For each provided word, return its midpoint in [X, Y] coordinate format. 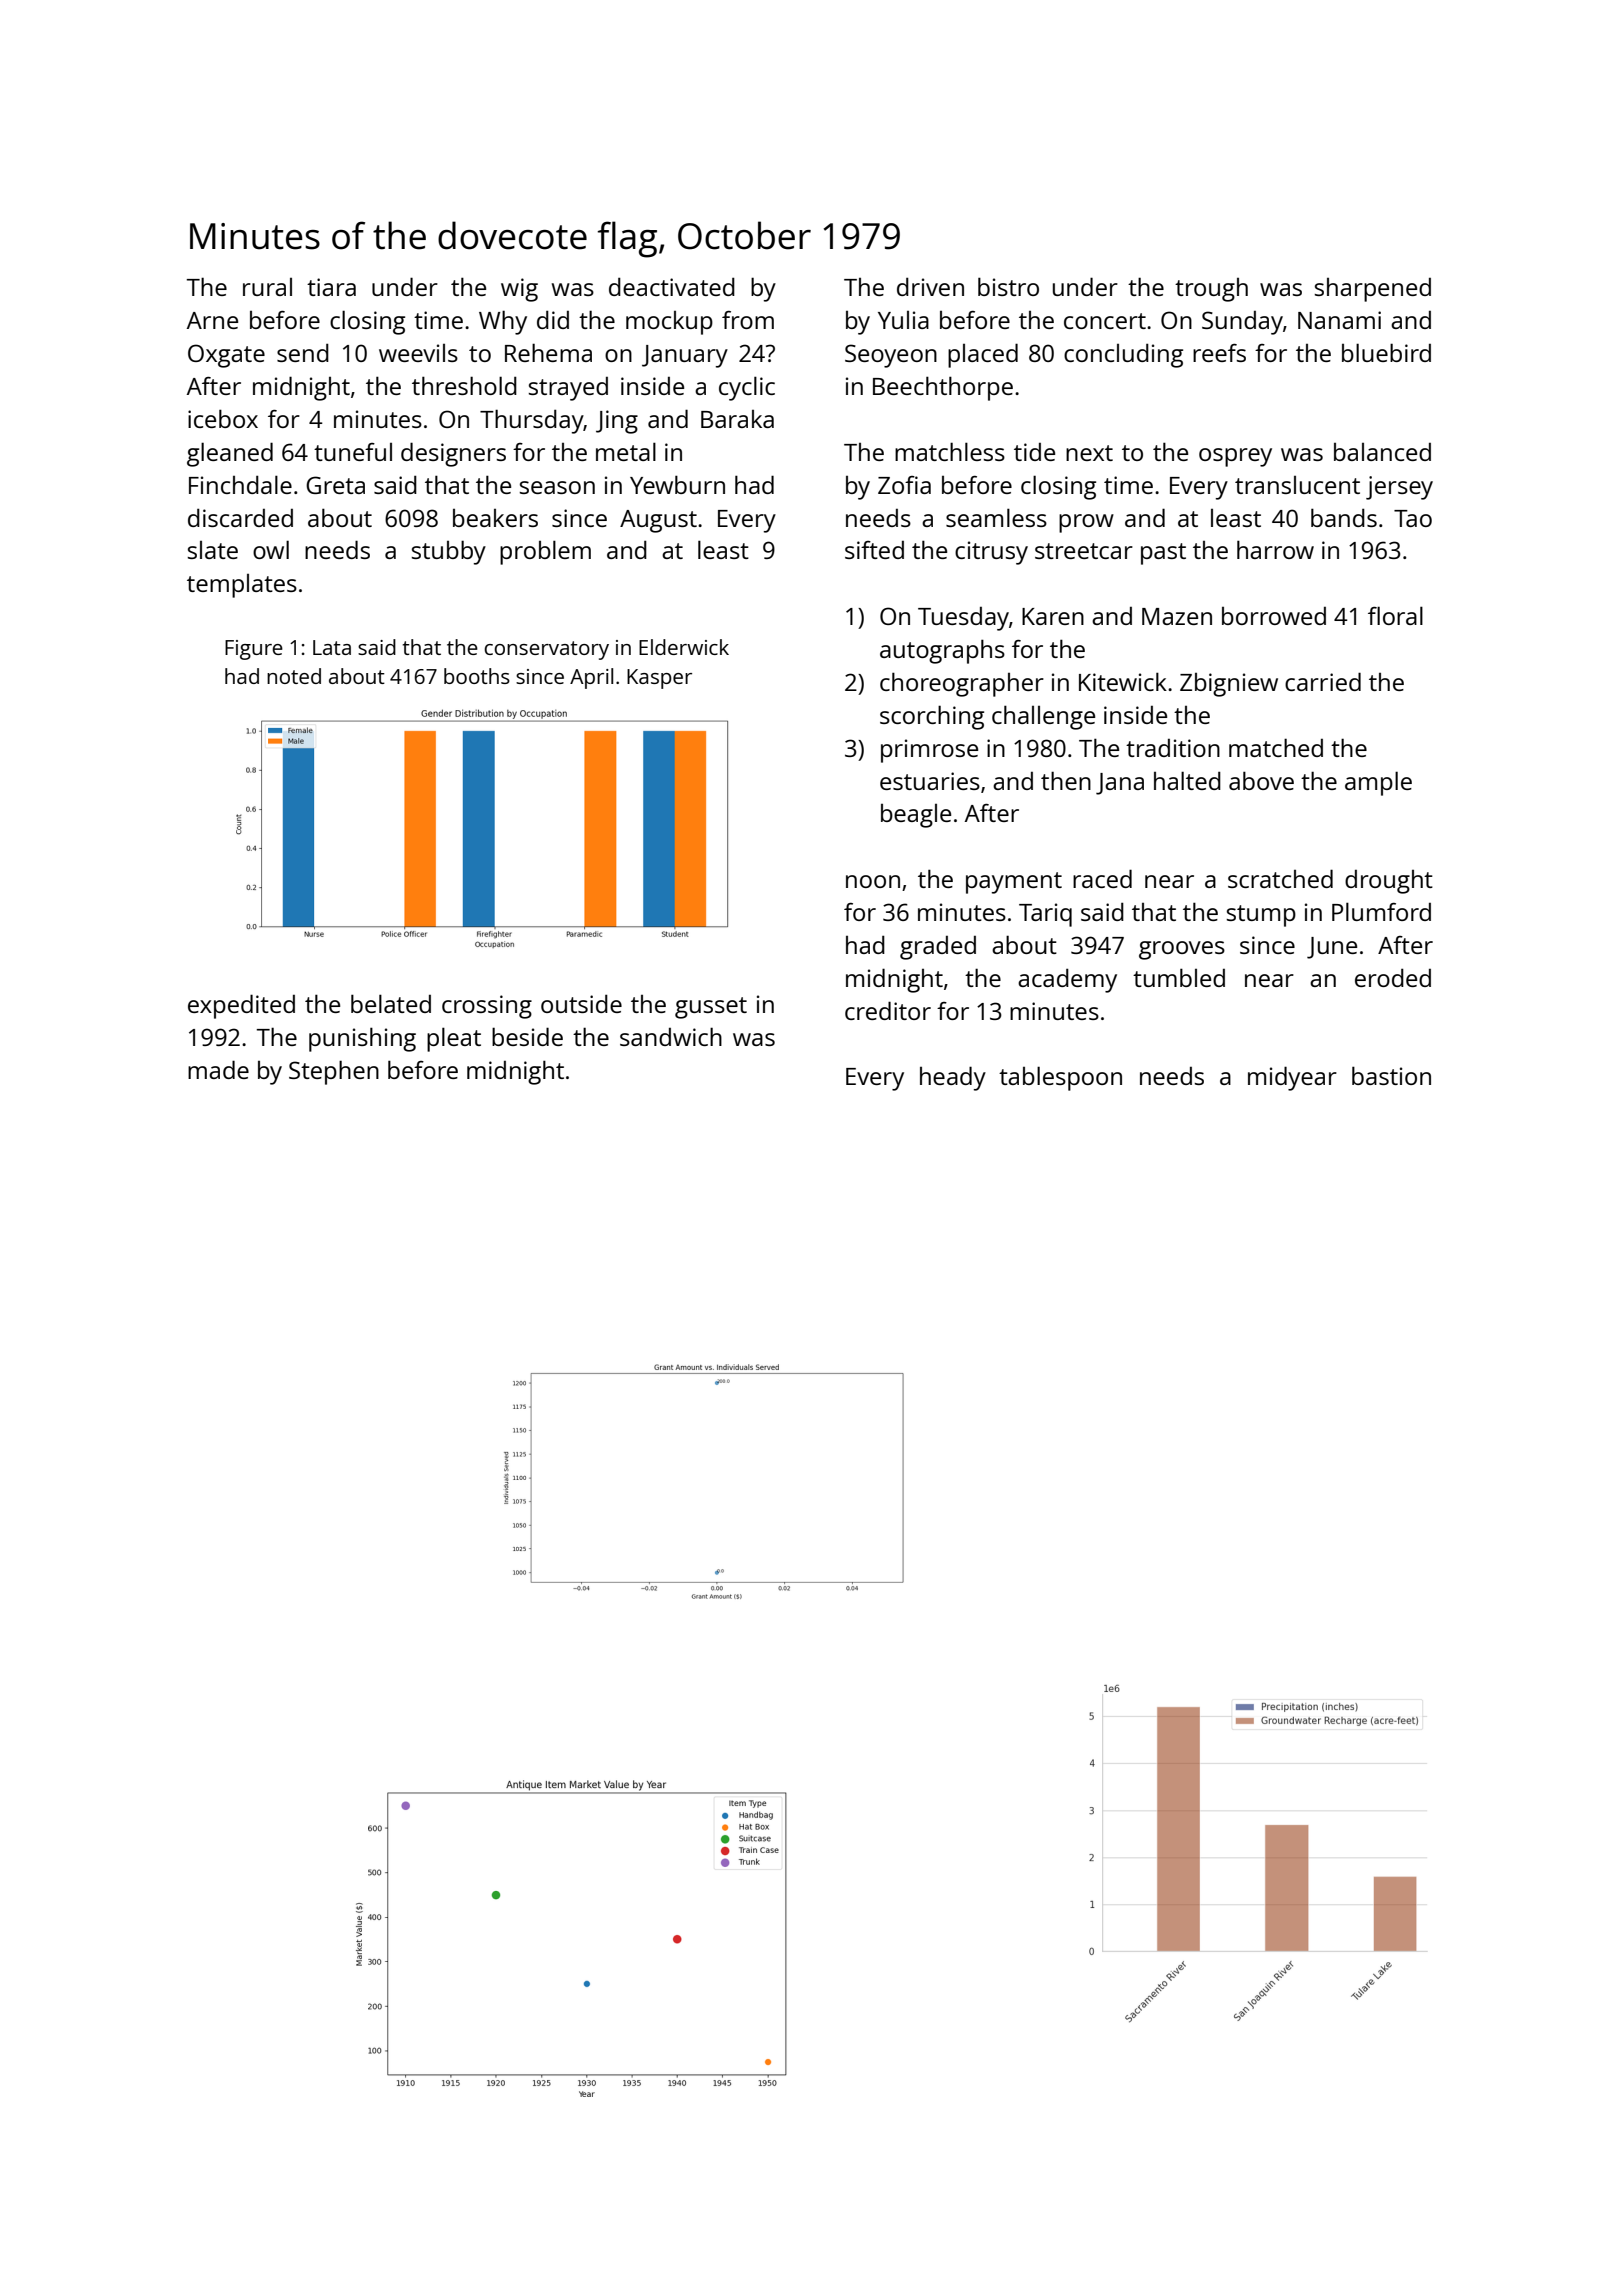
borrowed [1274, 616]
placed [983, 355]
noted [294, 676]
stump [1261, 916]
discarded [240, 517]
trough [1211, 290]
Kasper [659, 679]
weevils [418, 353]
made [218, 1069]
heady [953, 1078]
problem [545, 552]
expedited [241, 1006]
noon [873, 881]
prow [1086, 523]
